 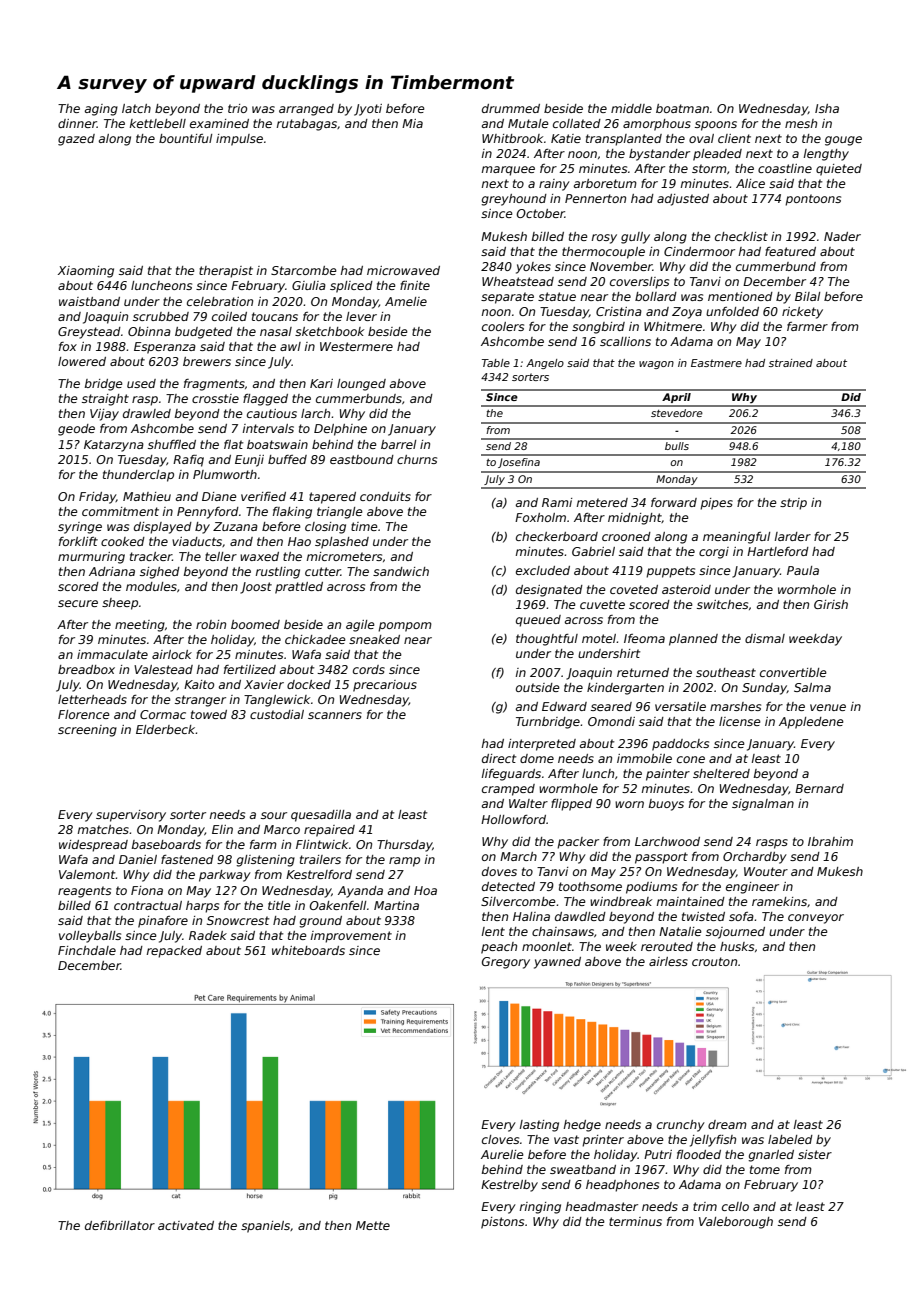 What do you see at coordinates (131, 816) in the page?
I see `supervisory` at bounding box center [131, 816].
